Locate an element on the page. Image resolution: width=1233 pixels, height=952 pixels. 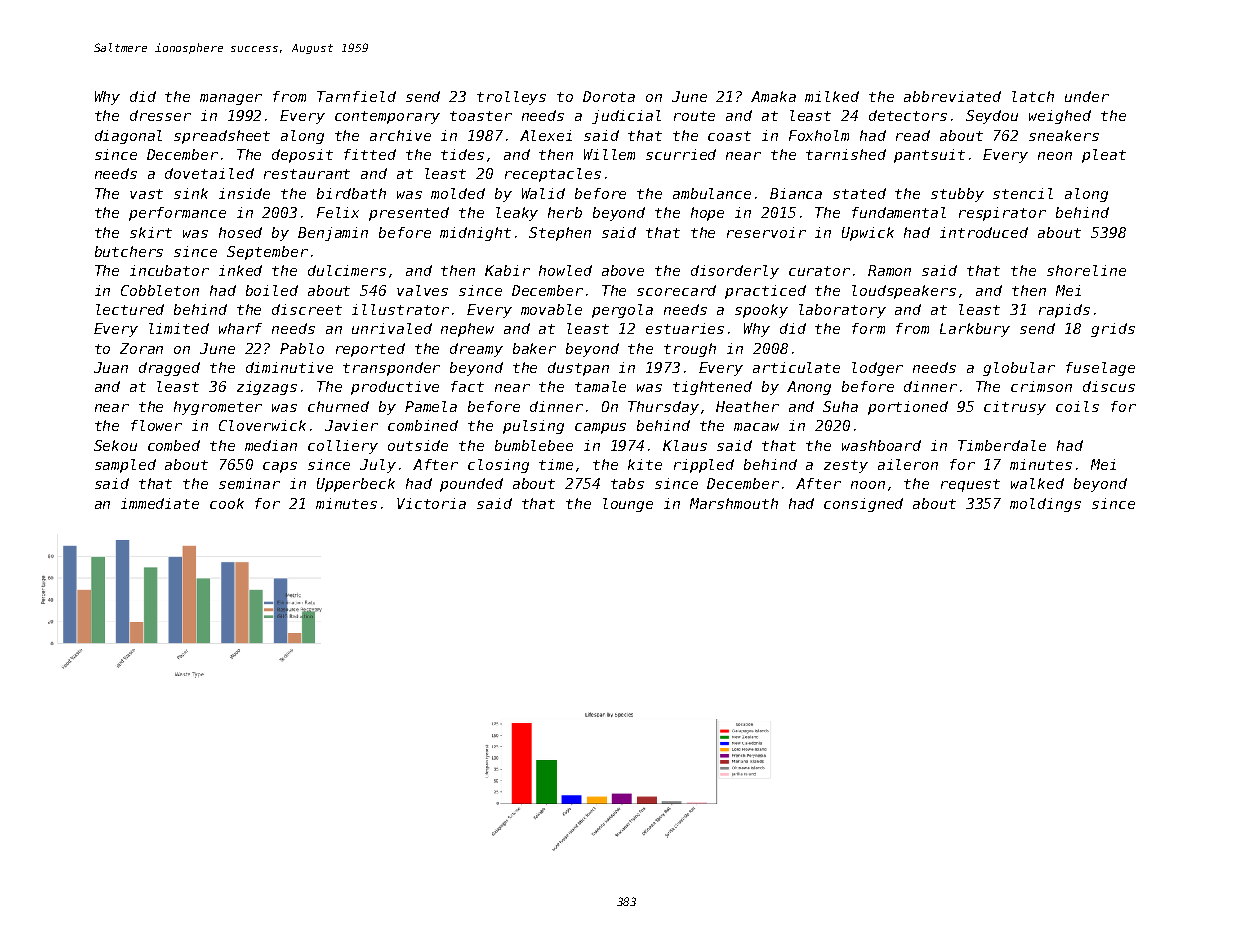
rapids is located at coordinates (1064, 311).
